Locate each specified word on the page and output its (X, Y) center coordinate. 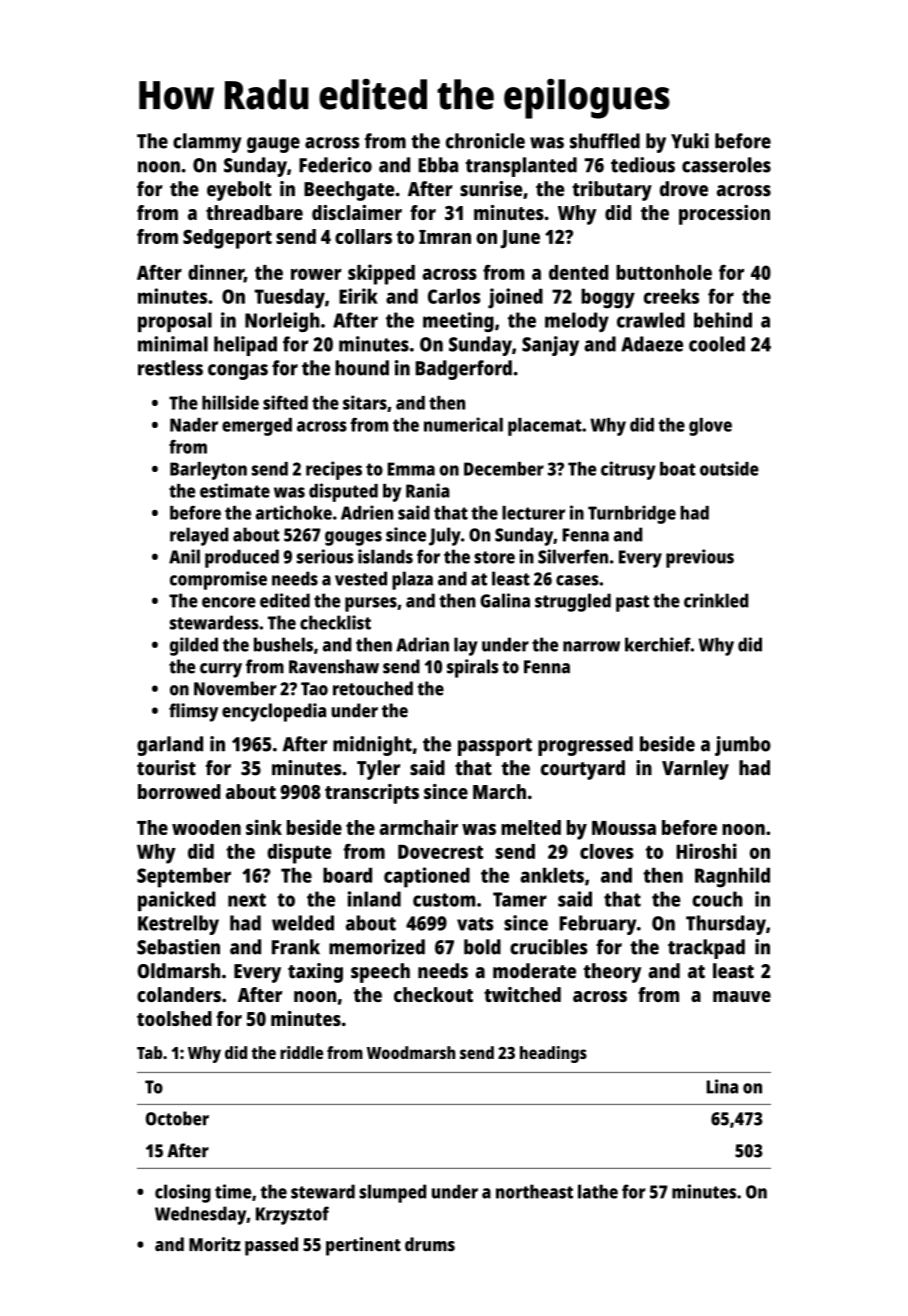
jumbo (743, 746)
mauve (742, 996)
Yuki (690, 141)
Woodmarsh (411, 1052)
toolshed (174, 1018)
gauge (273, 145)
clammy (207, 143)
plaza (412, 580)
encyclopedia (274, 712)
